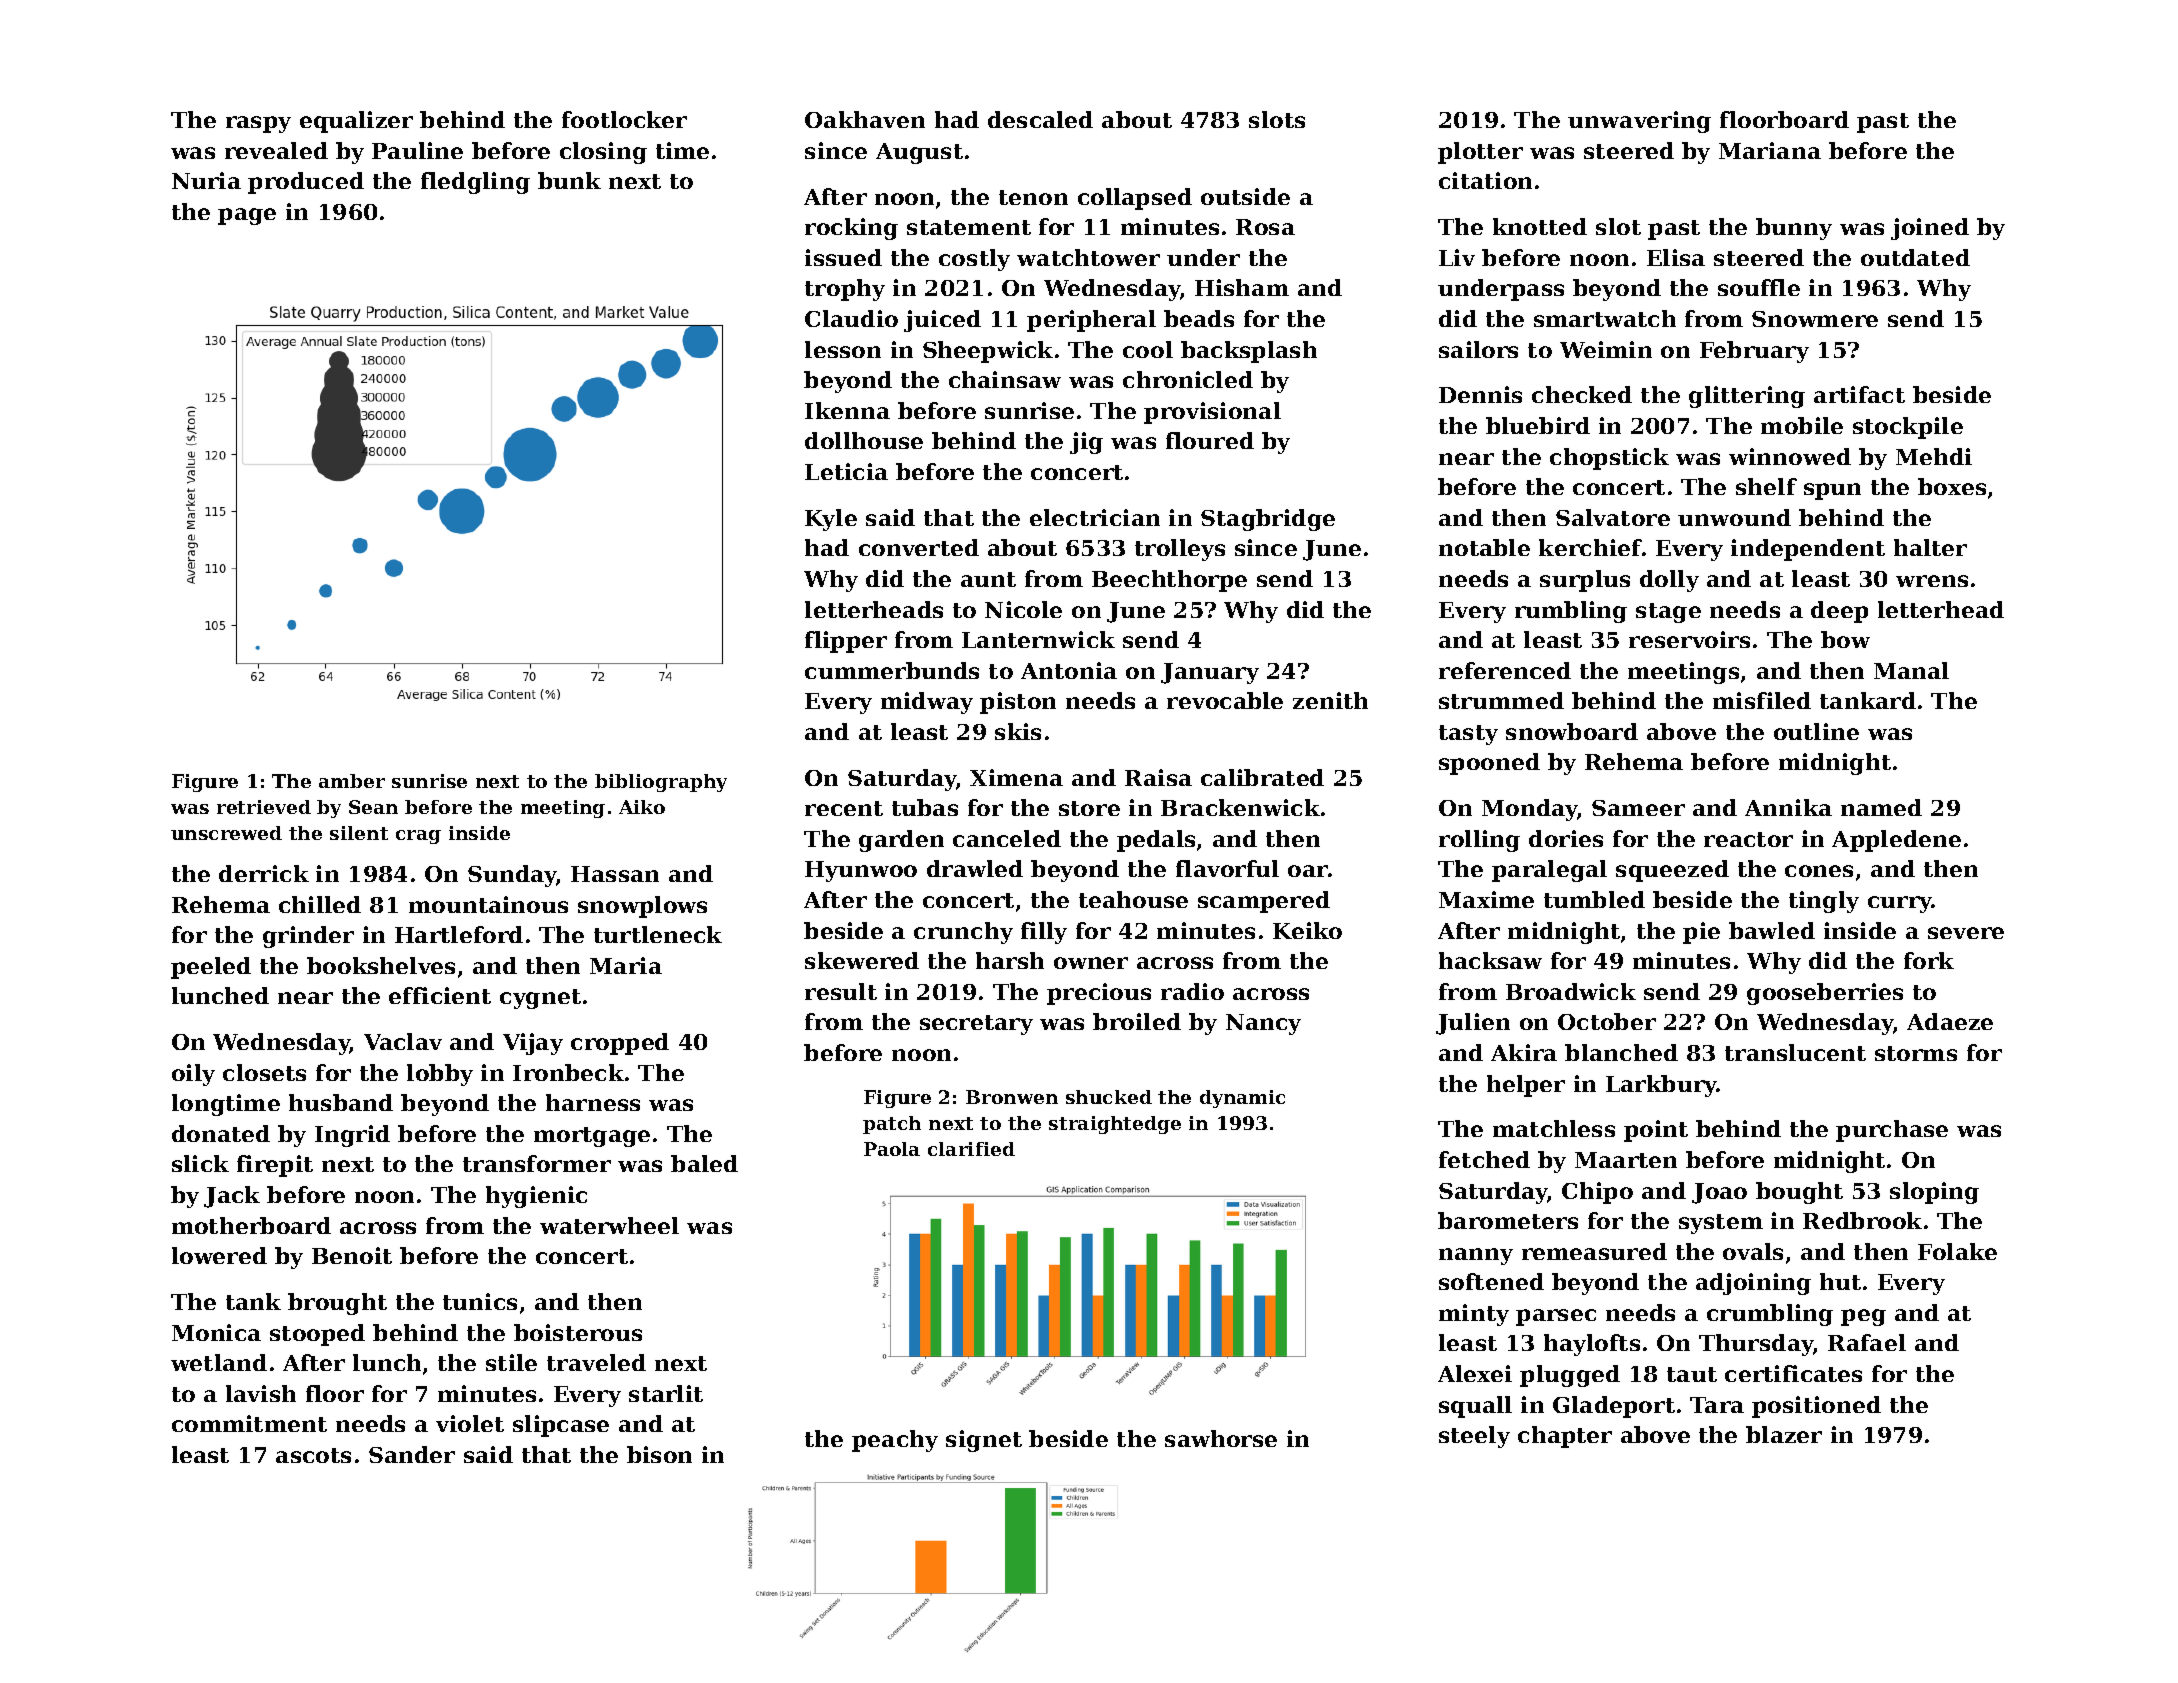  Describe the element at coordinates (247, 216) in the screenshot. I see `page` at that location.
